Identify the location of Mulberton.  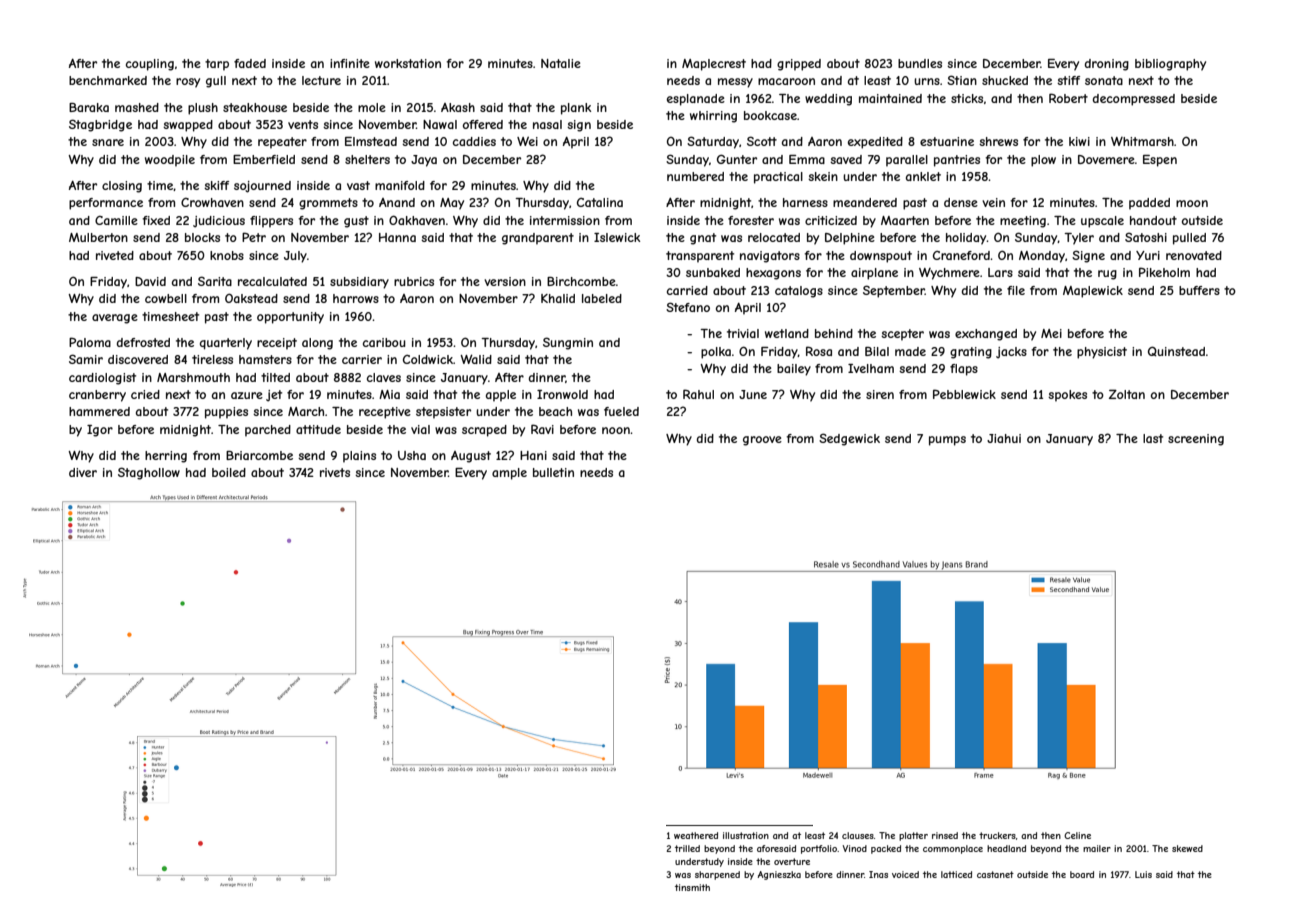
(98, 237).
